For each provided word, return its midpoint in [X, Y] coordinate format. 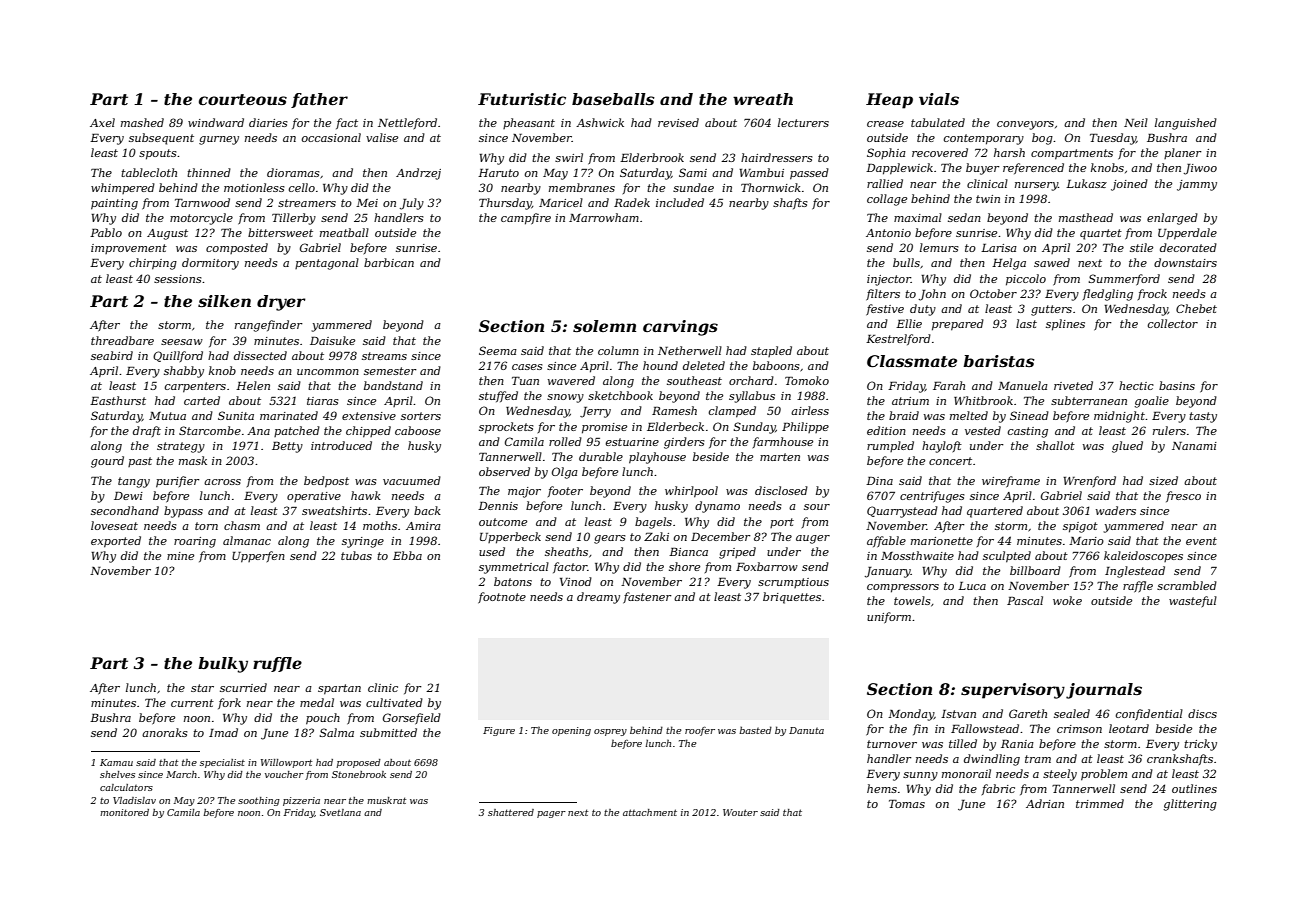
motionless [254, 187]
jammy [1197, 185]
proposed [358, 763]
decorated [1188, 247]
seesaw [182, 342]
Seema [498, 350]
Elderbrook [652, 157]
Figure [499, 731]
